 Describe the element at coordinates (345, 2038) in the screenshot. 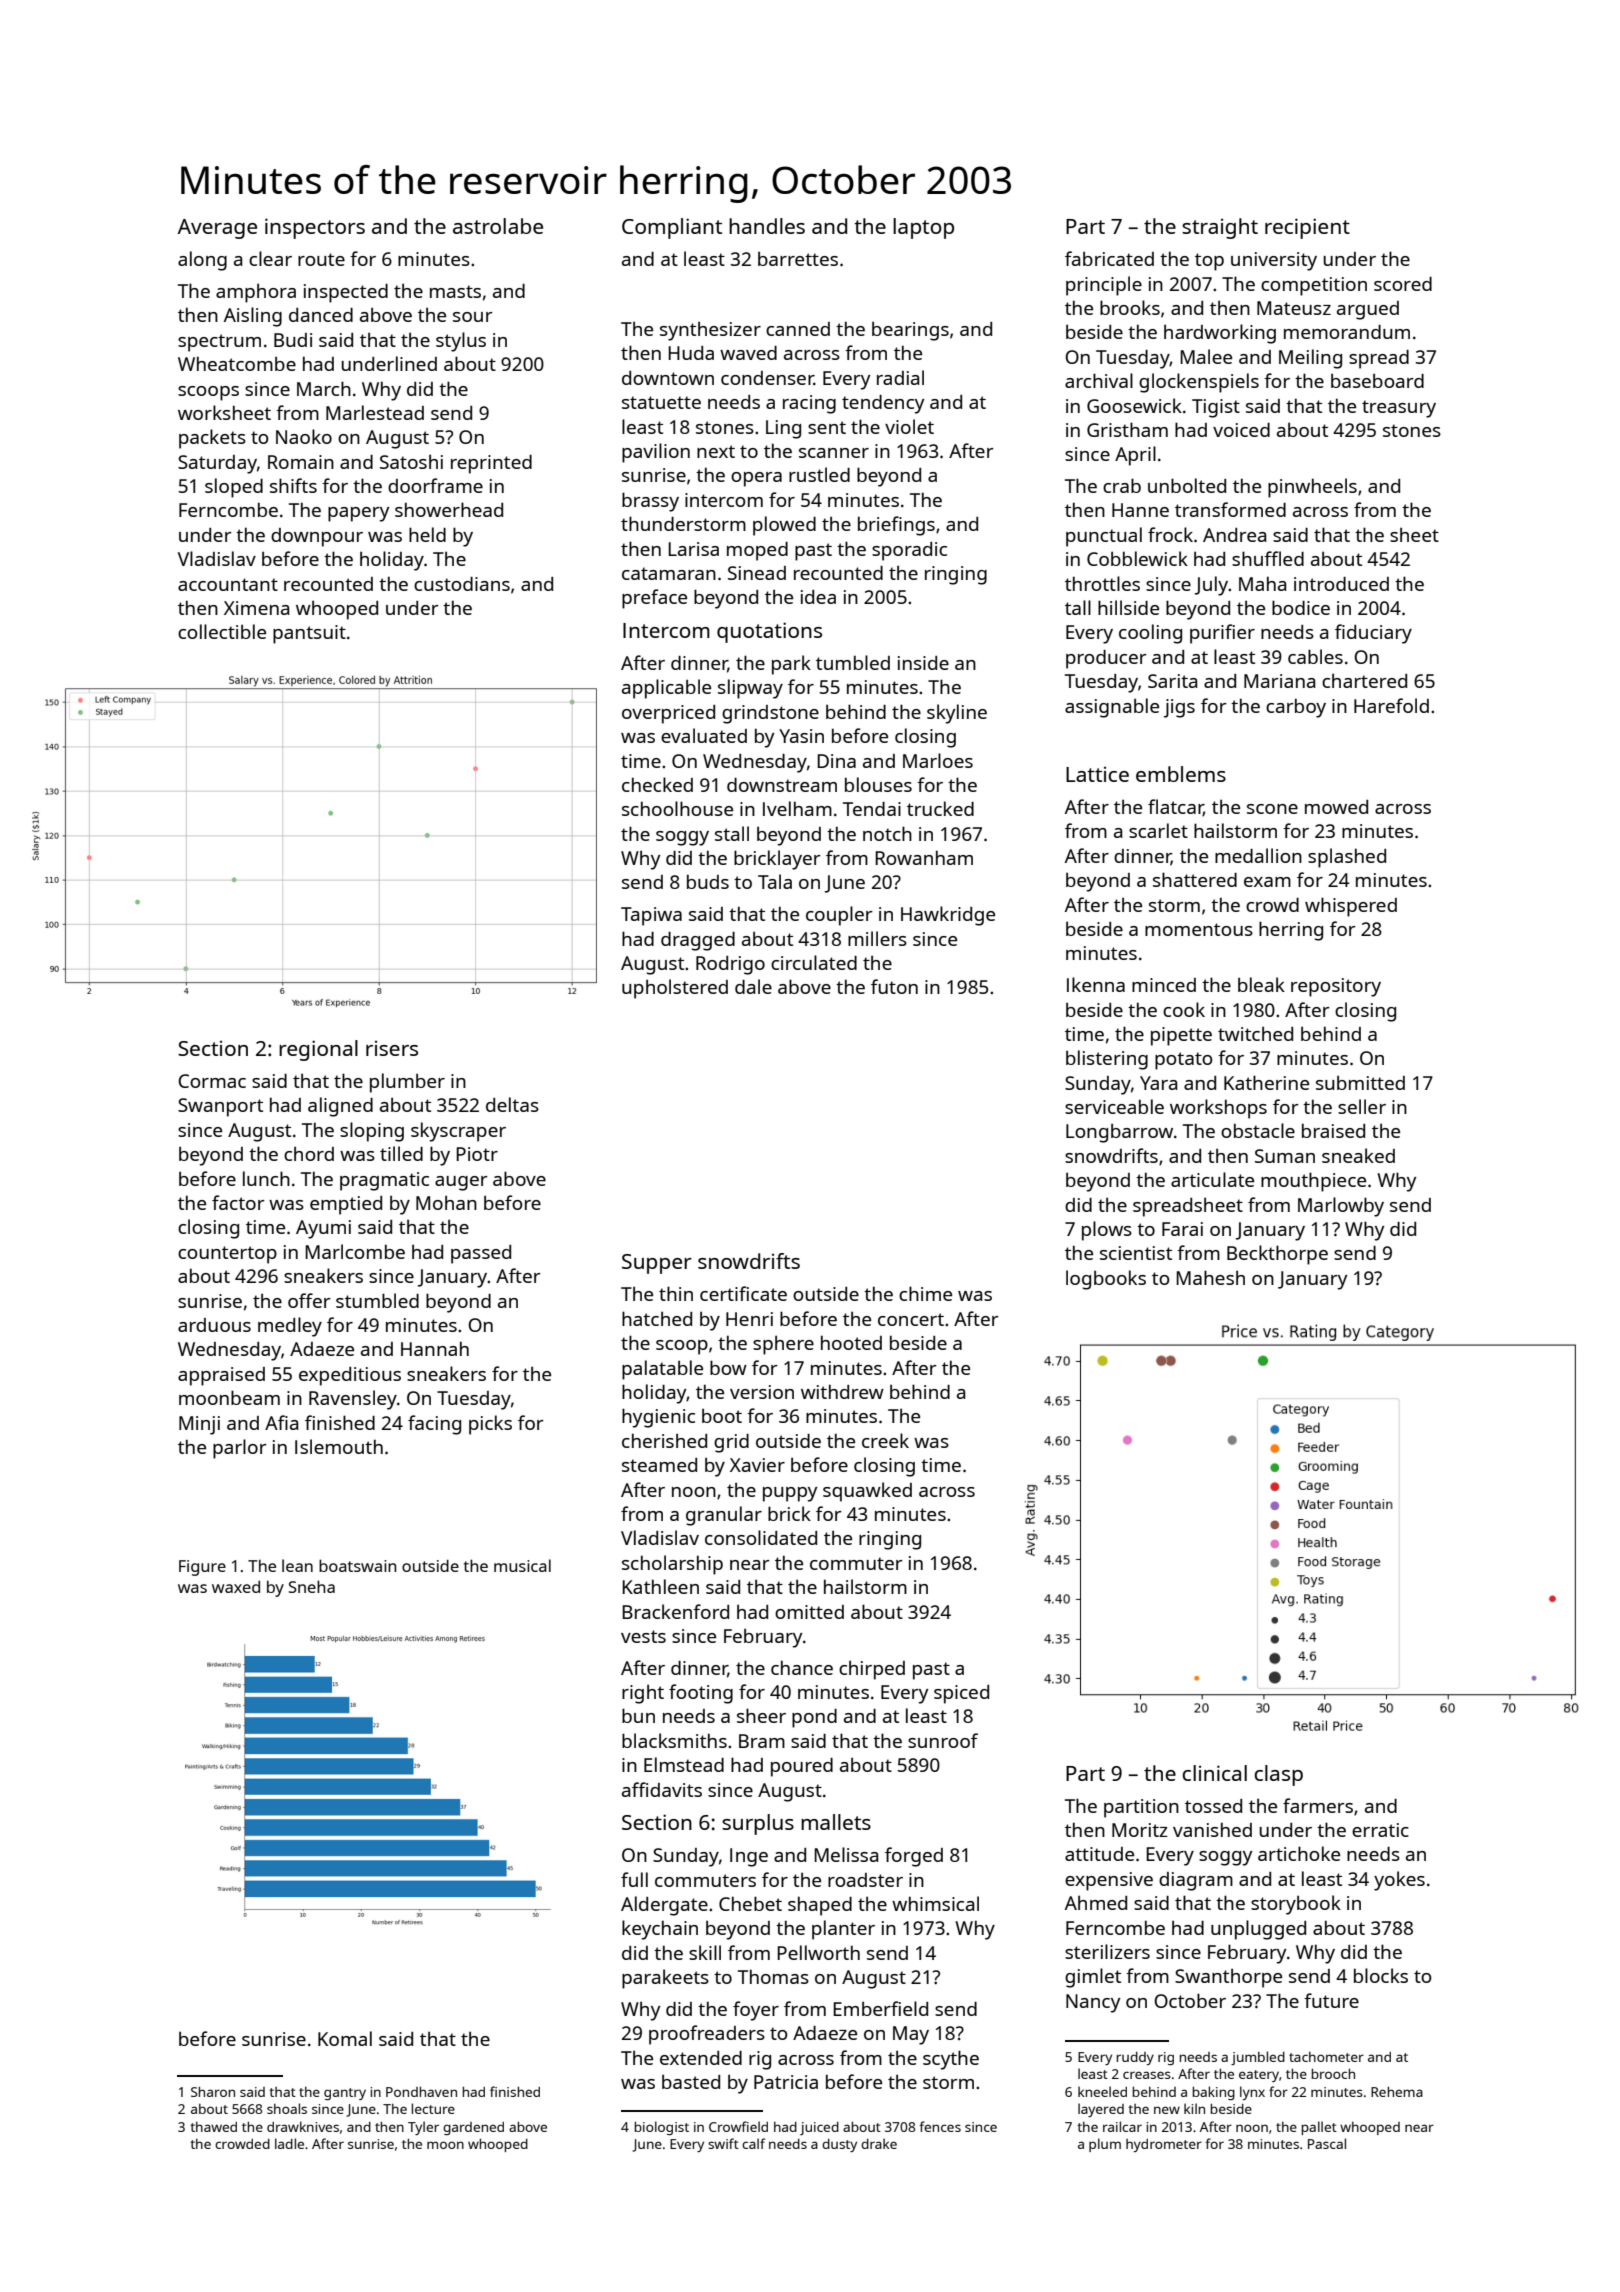

I see `Komal` at that location.
